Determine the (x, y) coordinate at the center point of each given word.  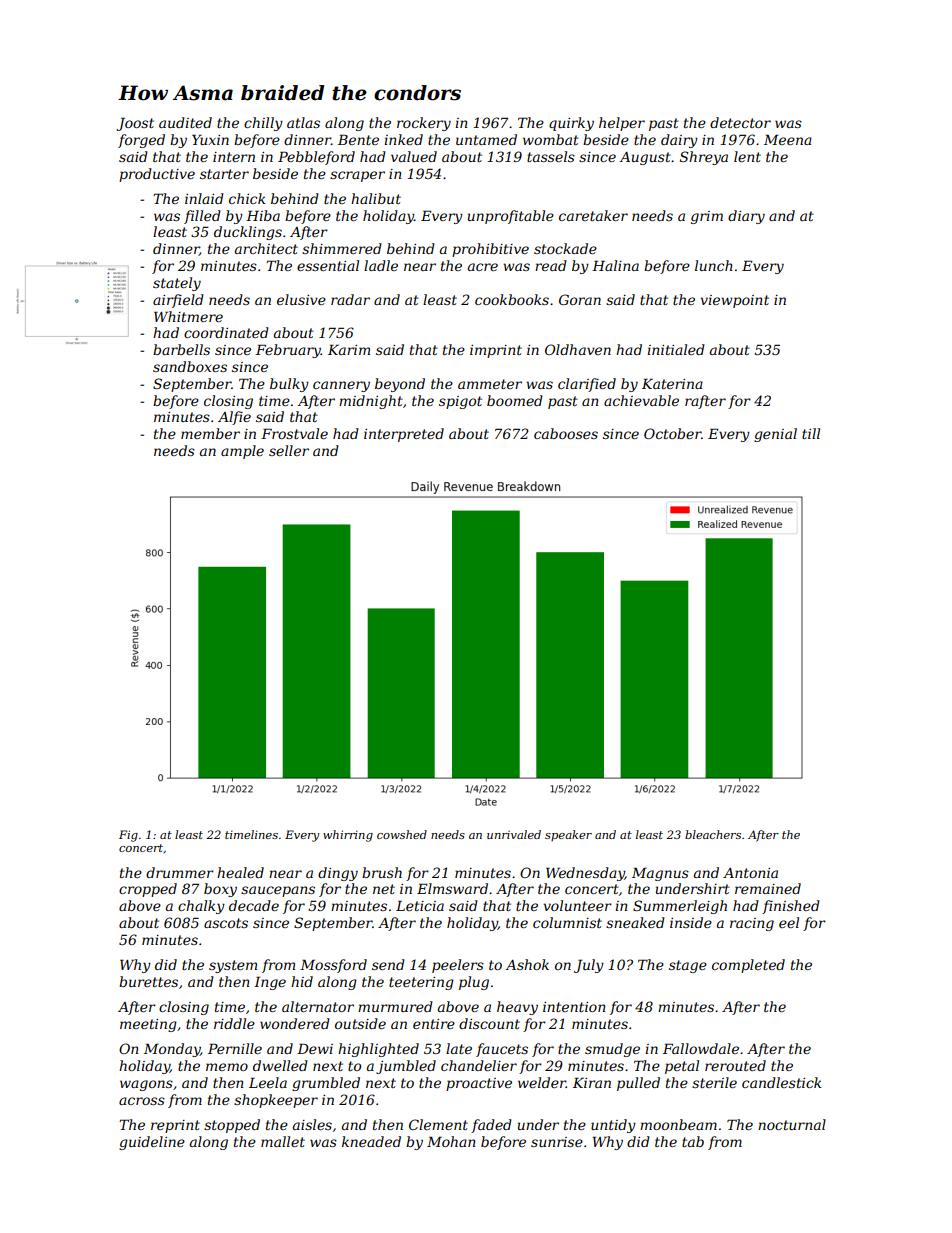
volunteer (578, 905)
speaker (568, 835)
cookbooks (512, 299)
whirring (348, 836)
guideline (152, 1143)
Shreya (704, 158)
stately (177, 284)
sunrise (557, 1142)
